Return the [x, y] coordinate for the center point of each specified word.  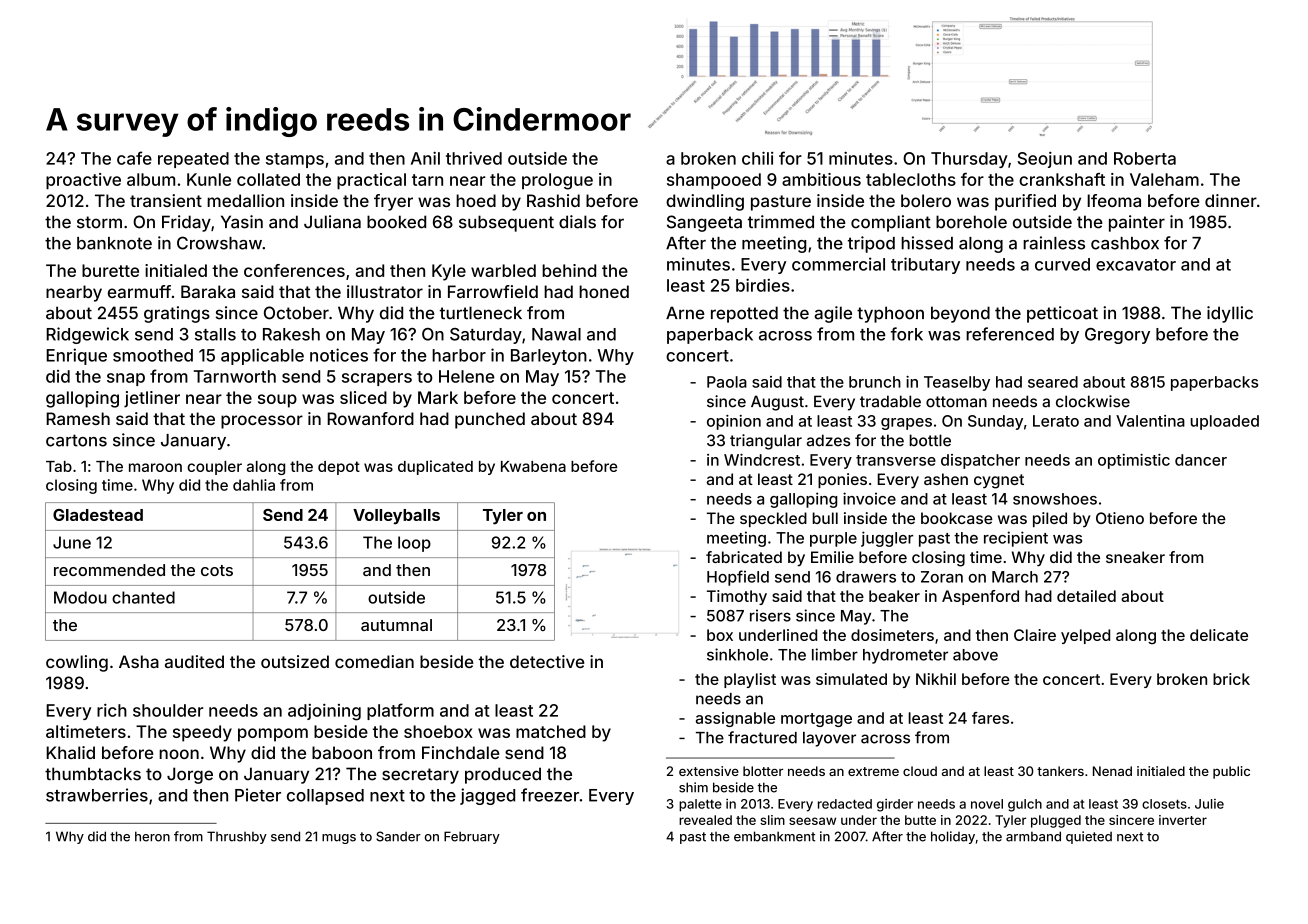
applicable [262, 356]
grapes [906, 424]
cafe [134, 158]
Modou [80, 597]
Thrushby [237, 837]
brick [1231, 679]
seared [1053, 382]
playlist [750, 680]
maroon [155, 467]
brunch [875, 382]
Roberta [1145, 158]
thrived [474, 158]
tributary [925, 265]
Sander [398, 836]
